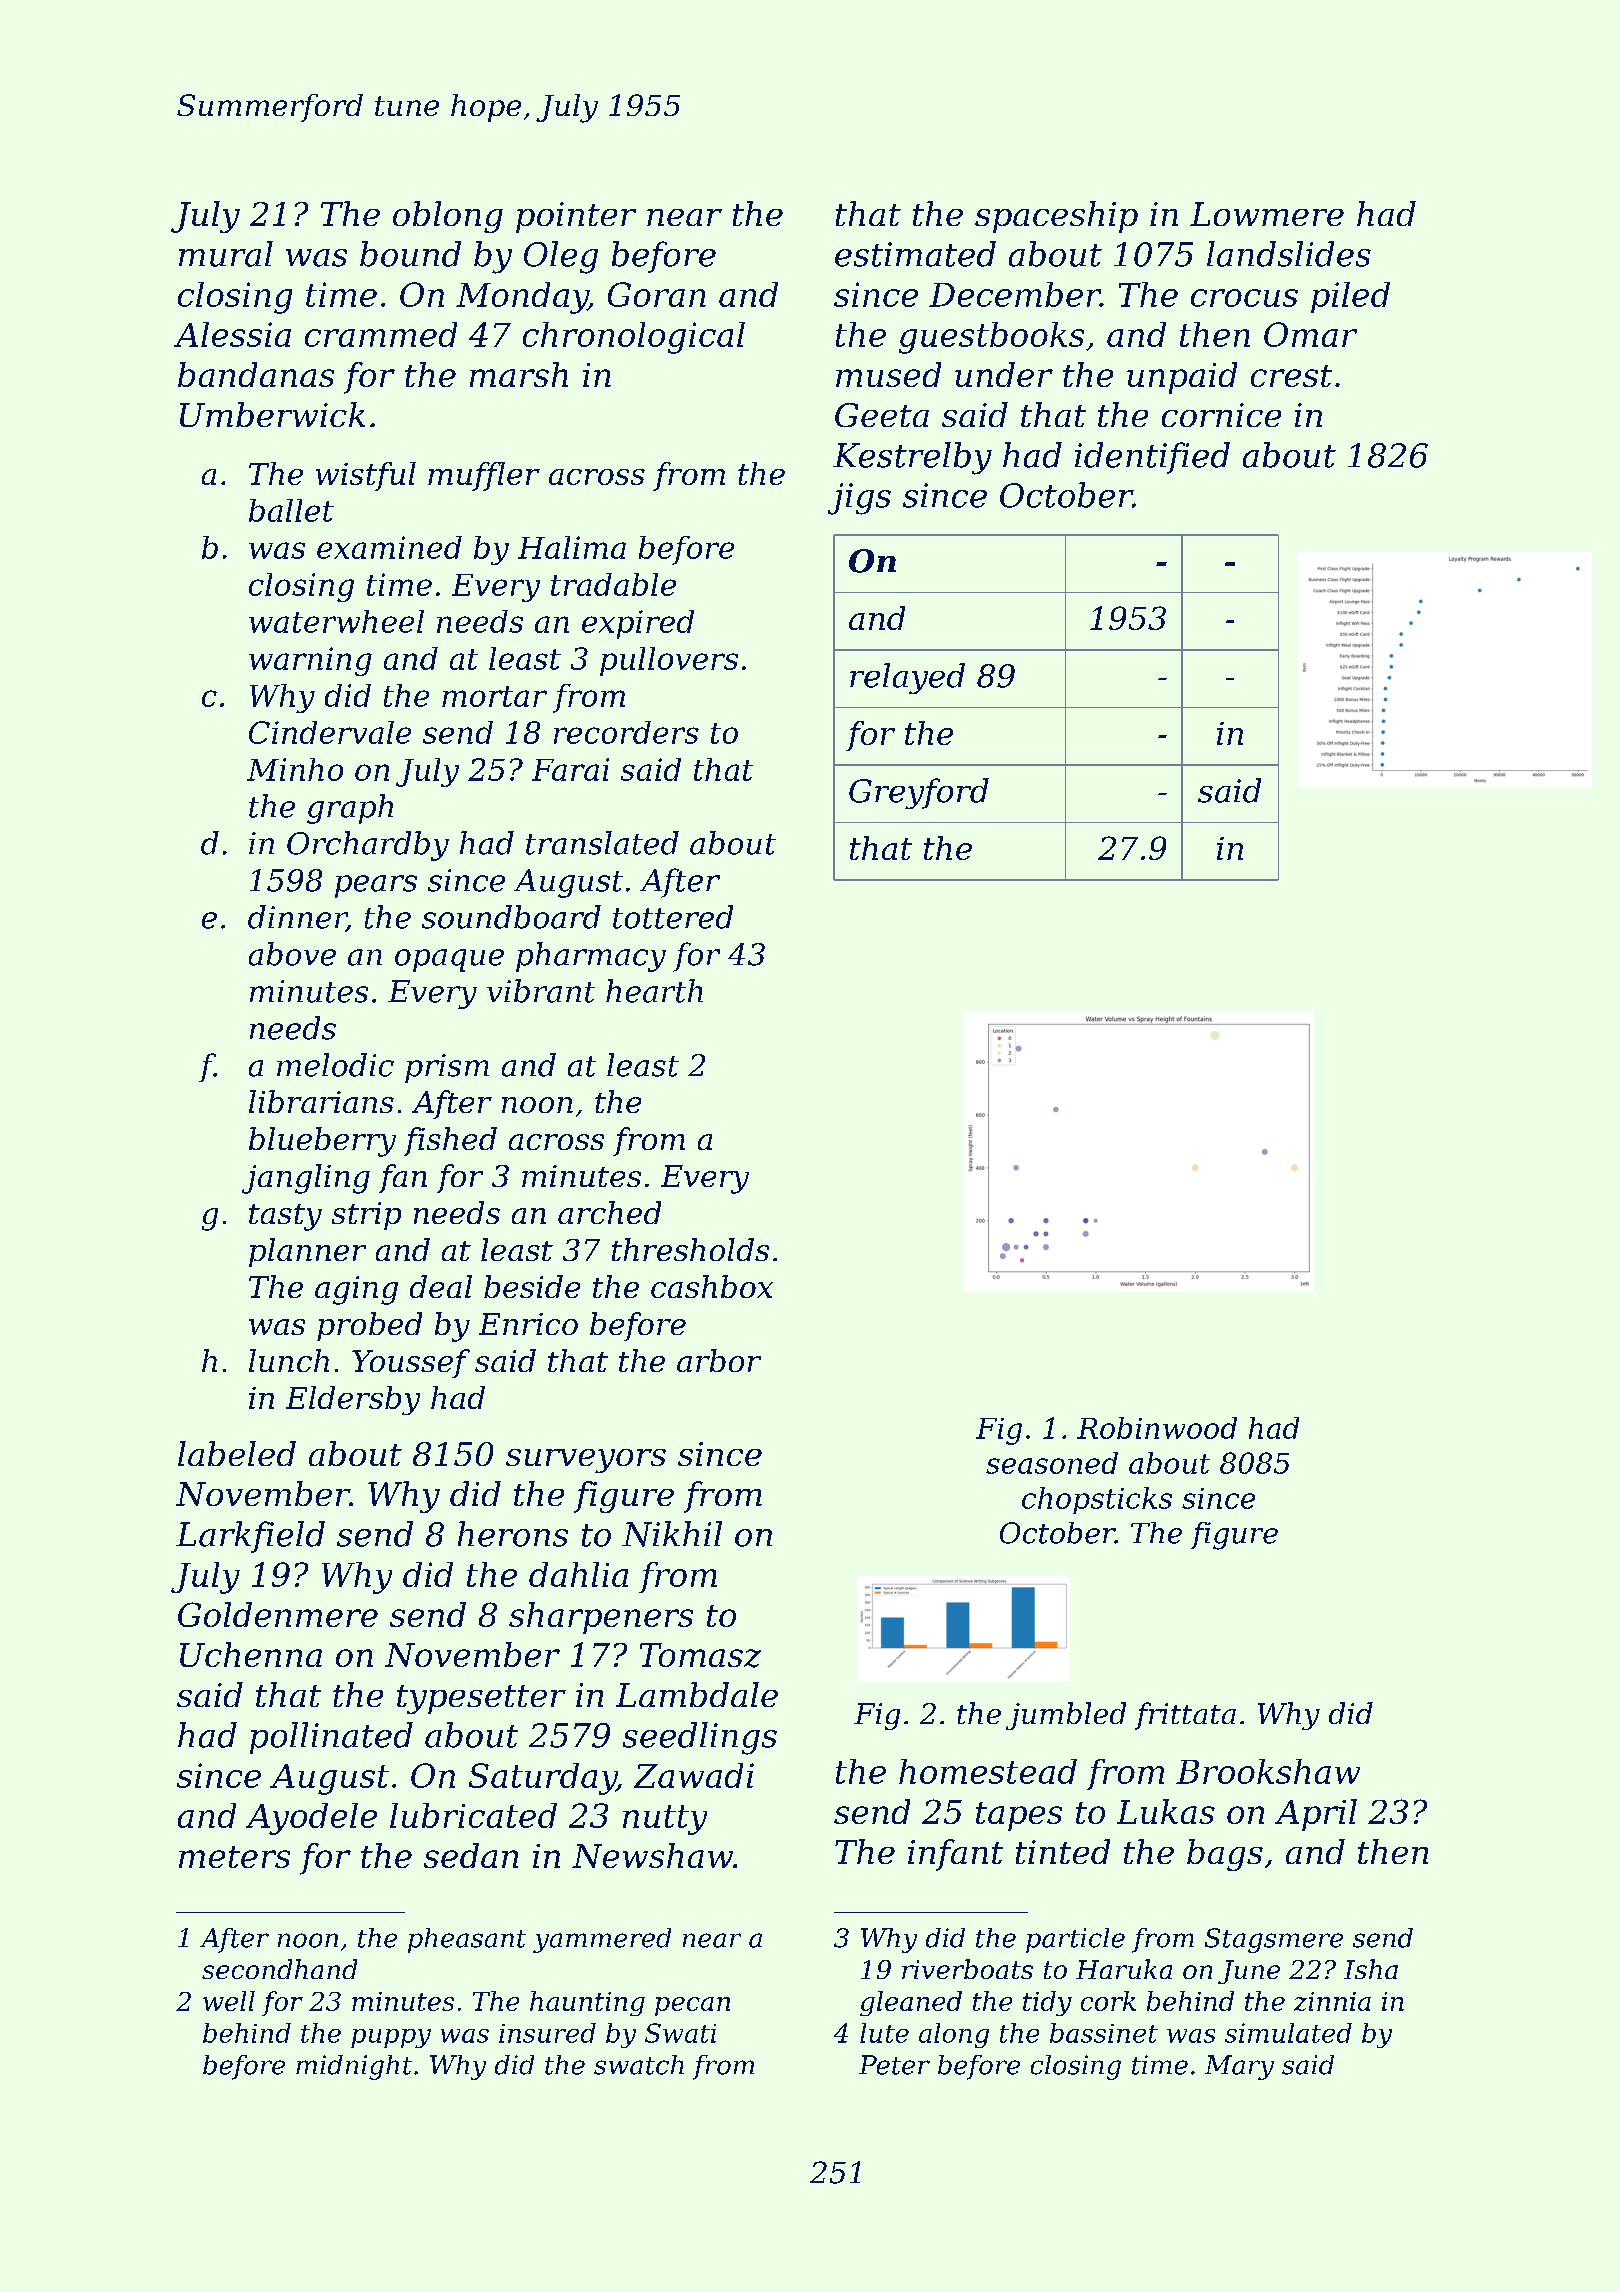 The width and height of the screenshot is (1620, 2292). What do you see at coordinates (570, 769) in the screenshot?
I see `Farai` at bounding box center [570, 769].
